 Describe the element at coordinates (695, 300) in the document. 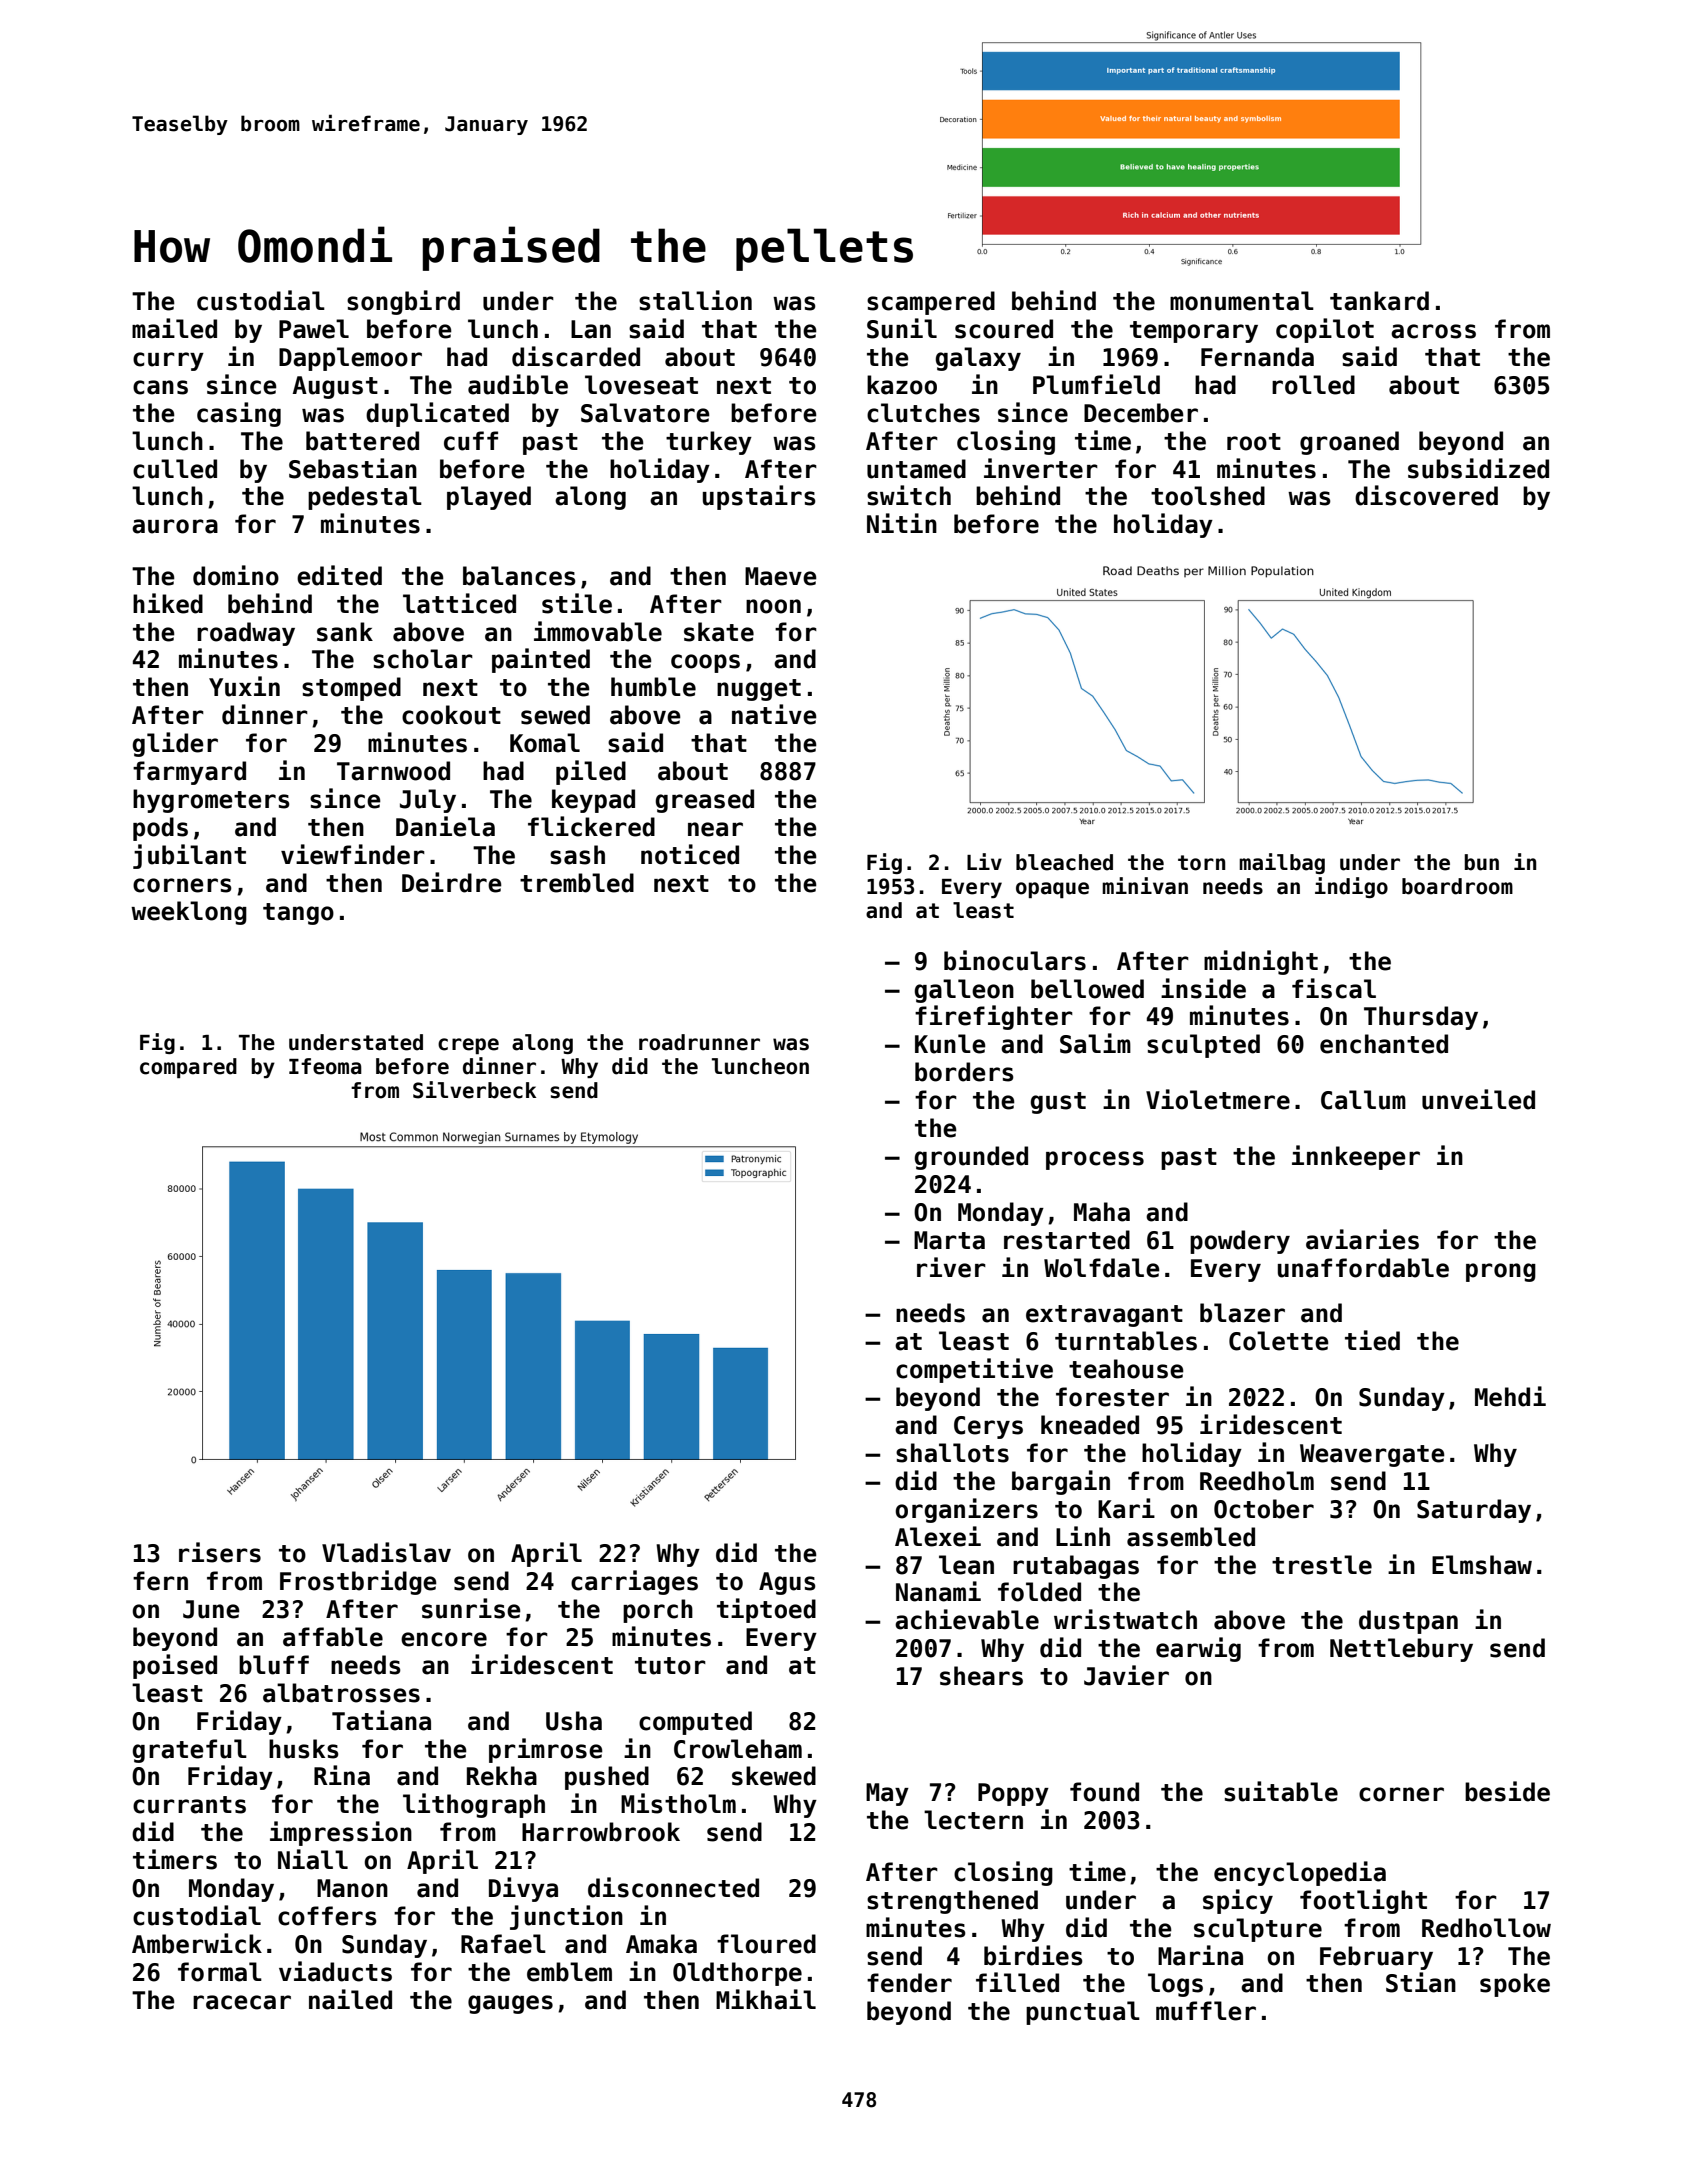

I see `stallion` at that location.
